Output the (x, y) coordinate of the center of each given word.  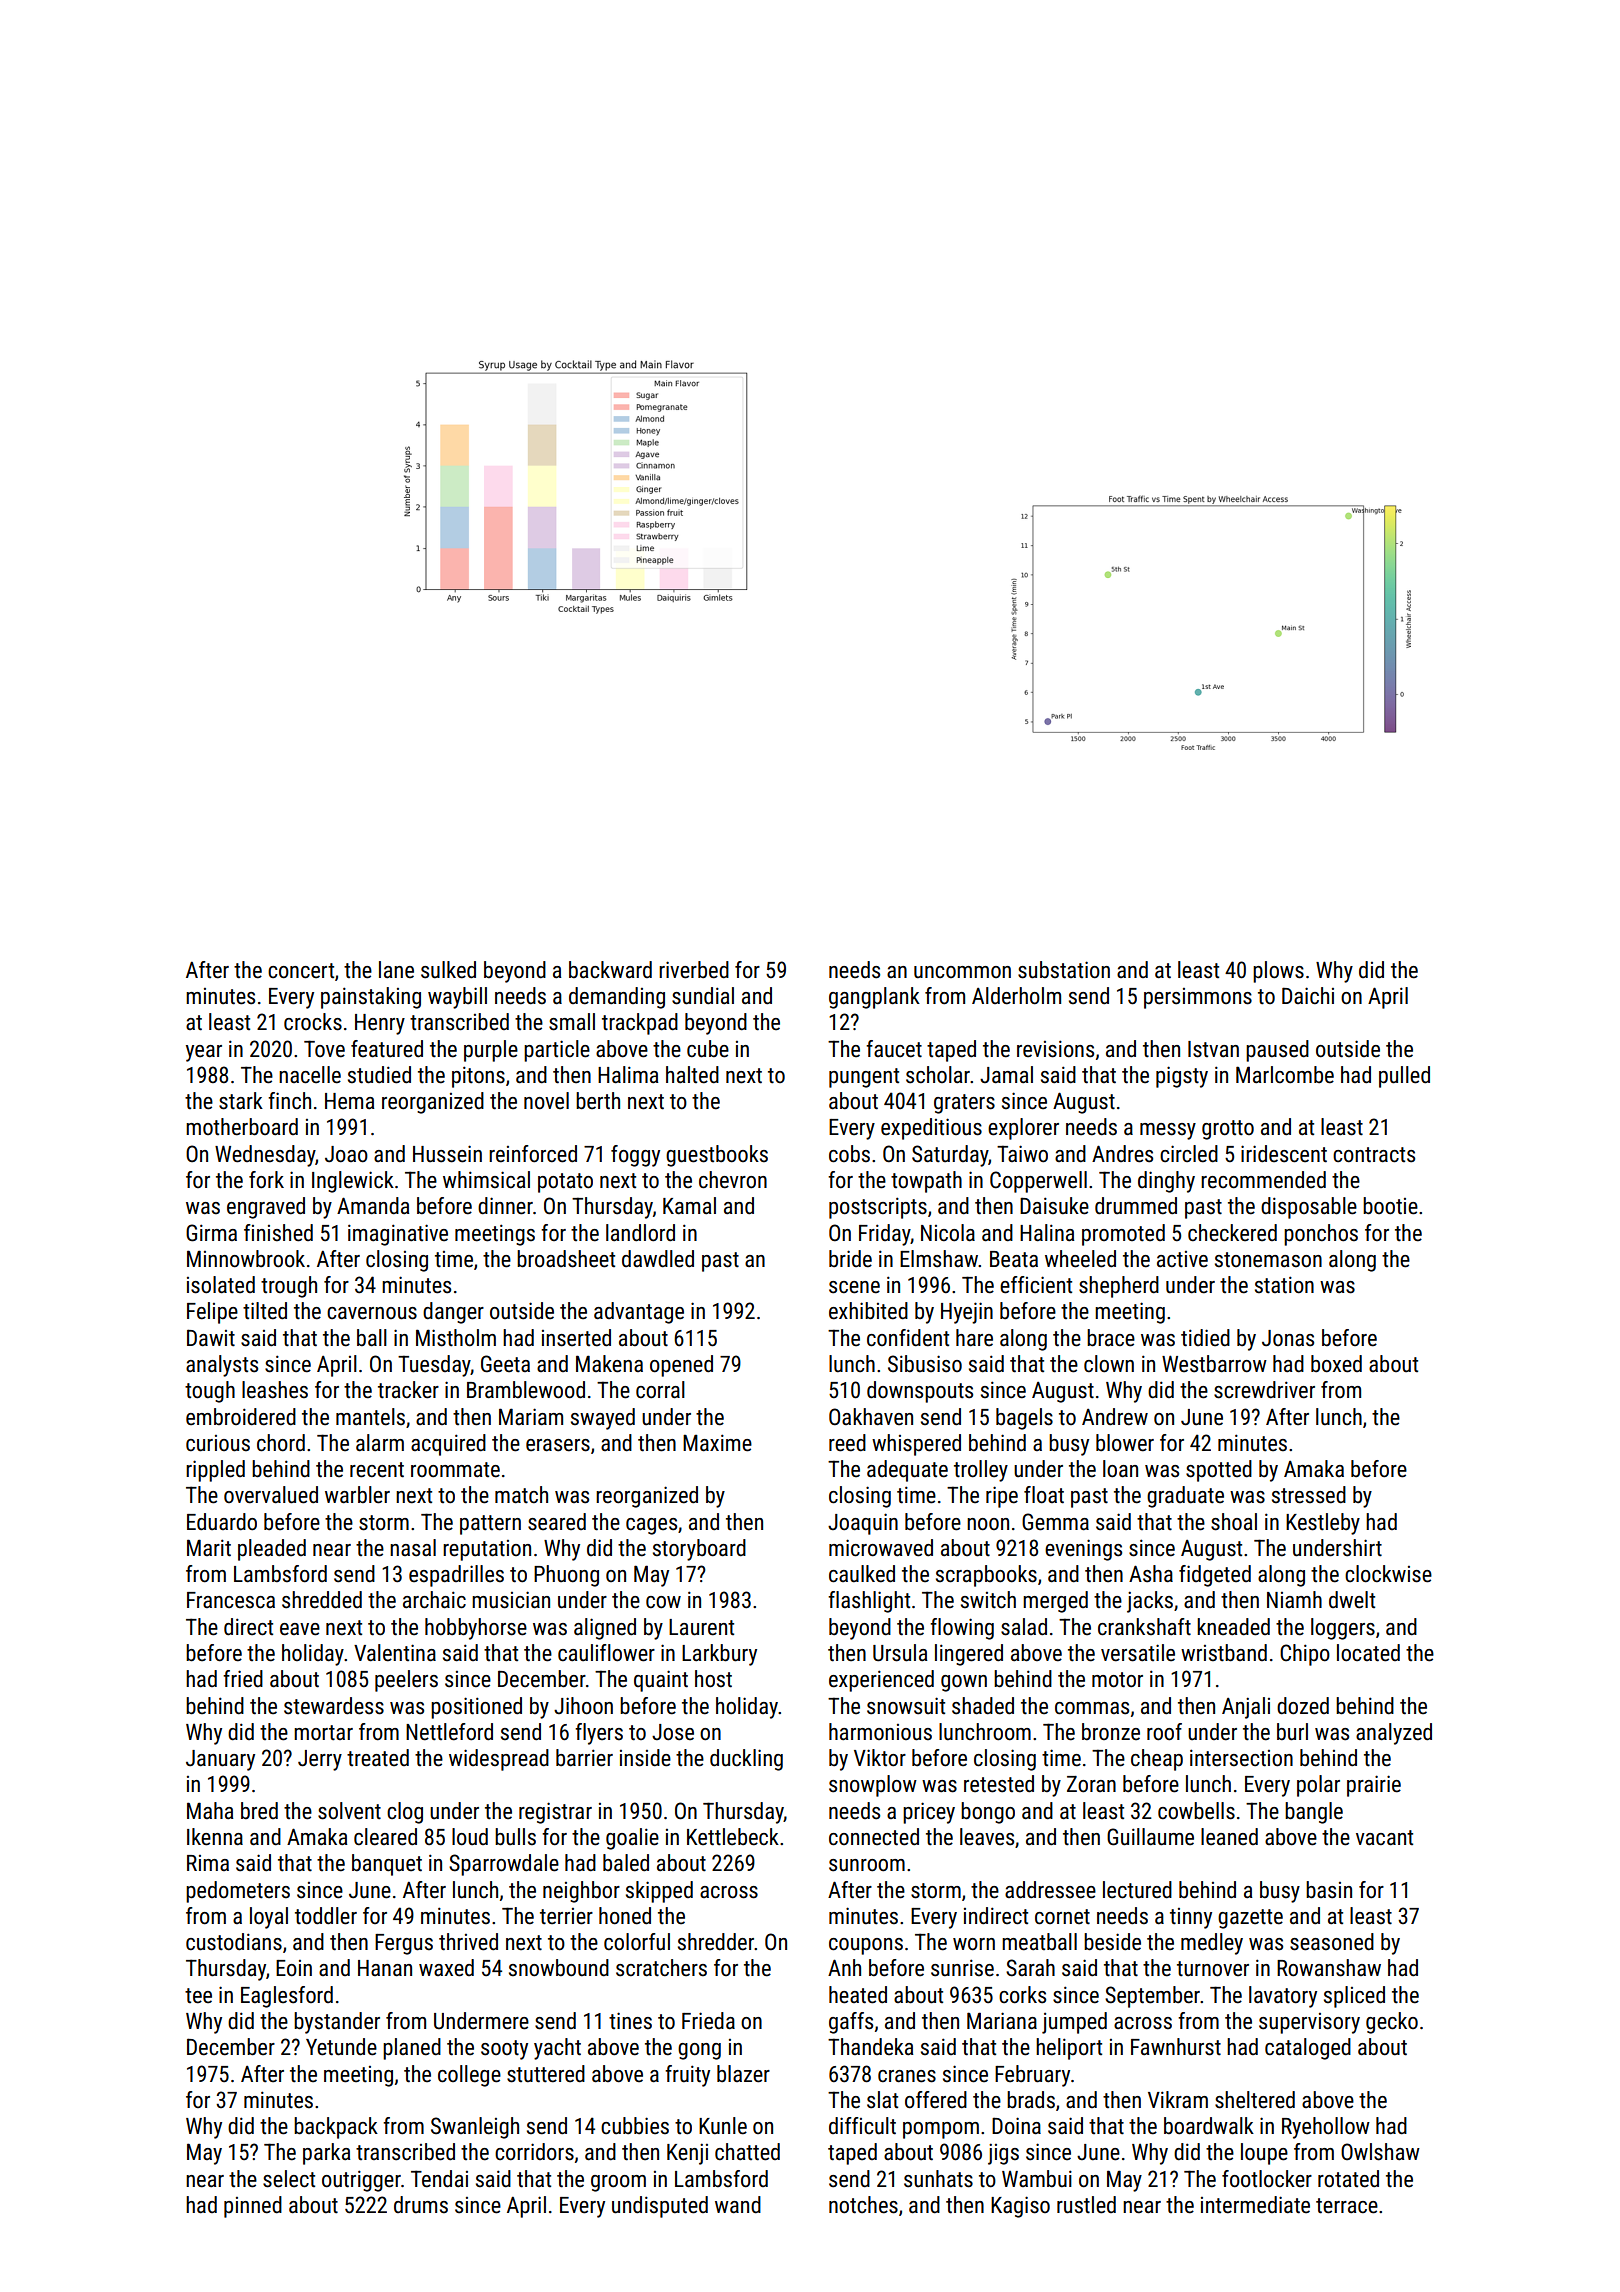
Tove (324, 1049)
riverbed (694, 970)
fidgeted (1215, 1576)
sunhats (938, 2179)
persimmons (1198, 998)
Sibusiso (925, 1364)
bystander (337, 2023)
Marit (209, 1548)
